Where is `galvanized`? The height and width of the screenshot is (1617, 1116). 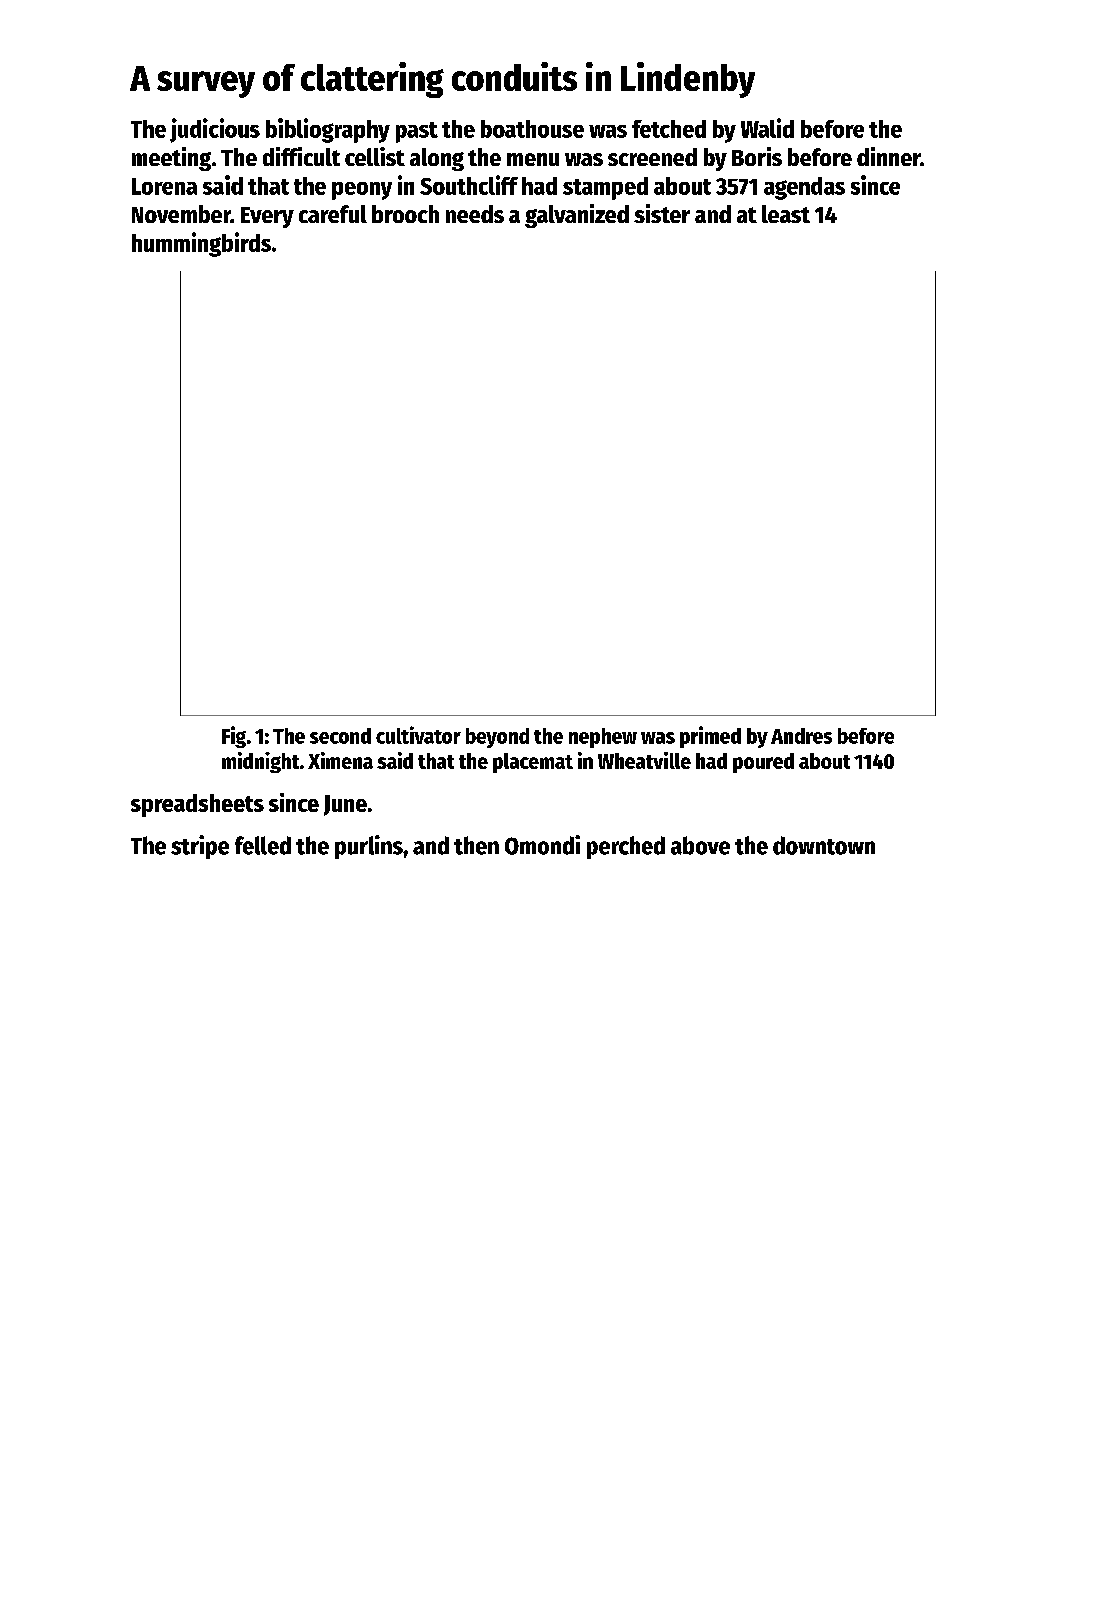 galvanized is located at coordinates (577, 216).
